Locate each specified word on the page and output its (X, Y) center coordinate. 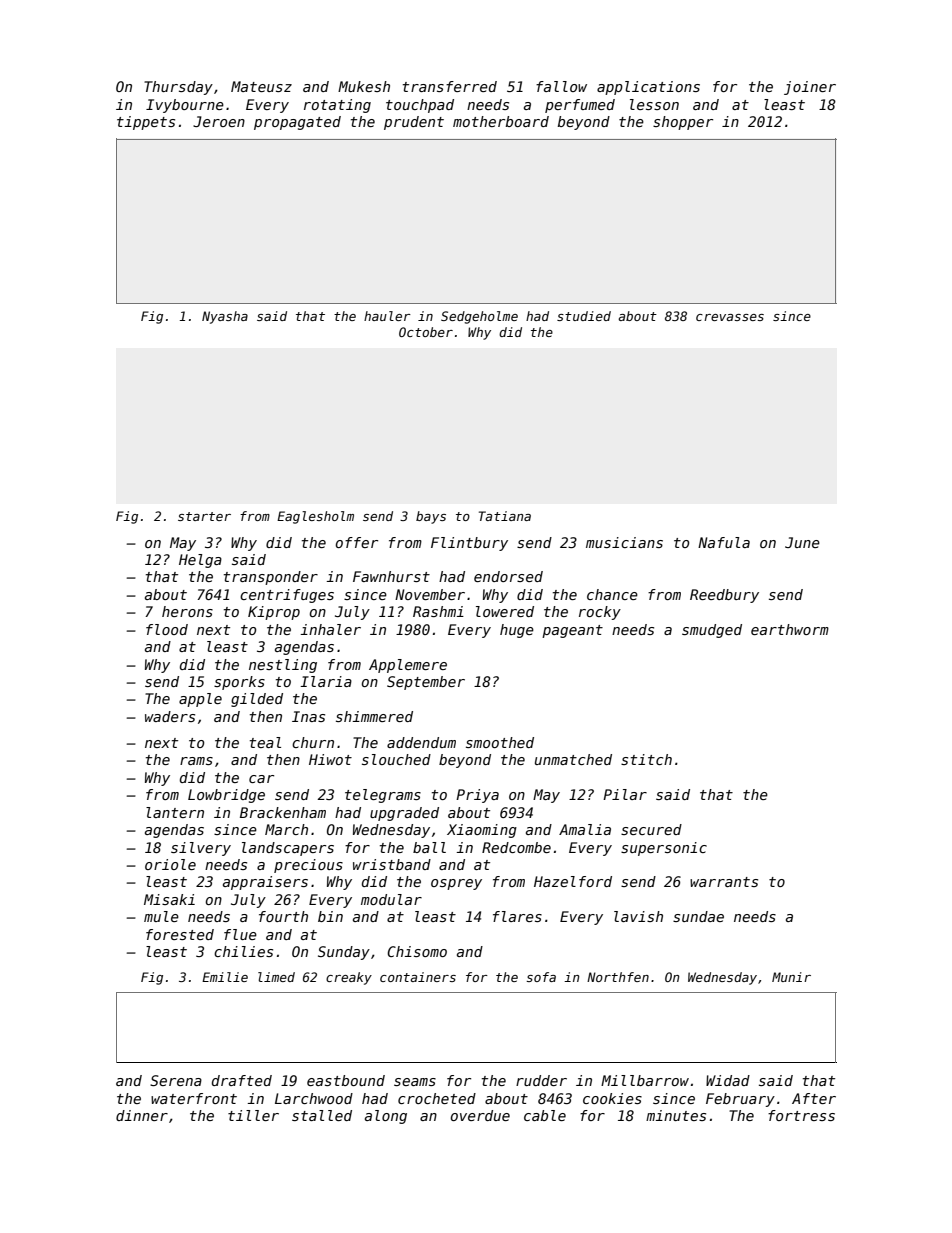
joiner (810, 88)
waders (170, 716)
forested (180, 934)
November (430, 594)
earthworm (790, 629)
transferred (450, 86)
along (386, 1117)
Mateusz (261, 86)
